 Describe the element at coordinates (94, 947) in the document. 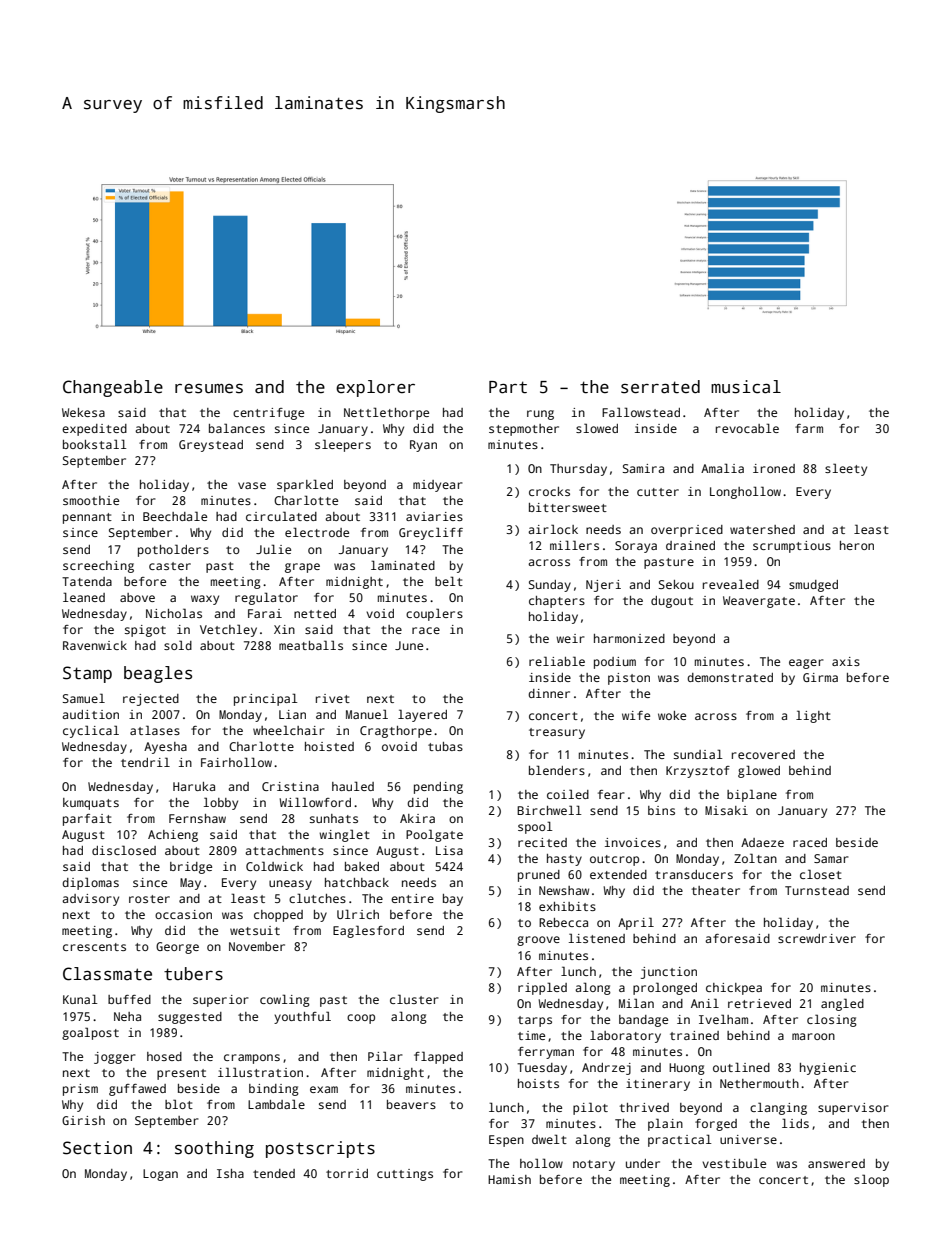

I see `crescents` at that location.
